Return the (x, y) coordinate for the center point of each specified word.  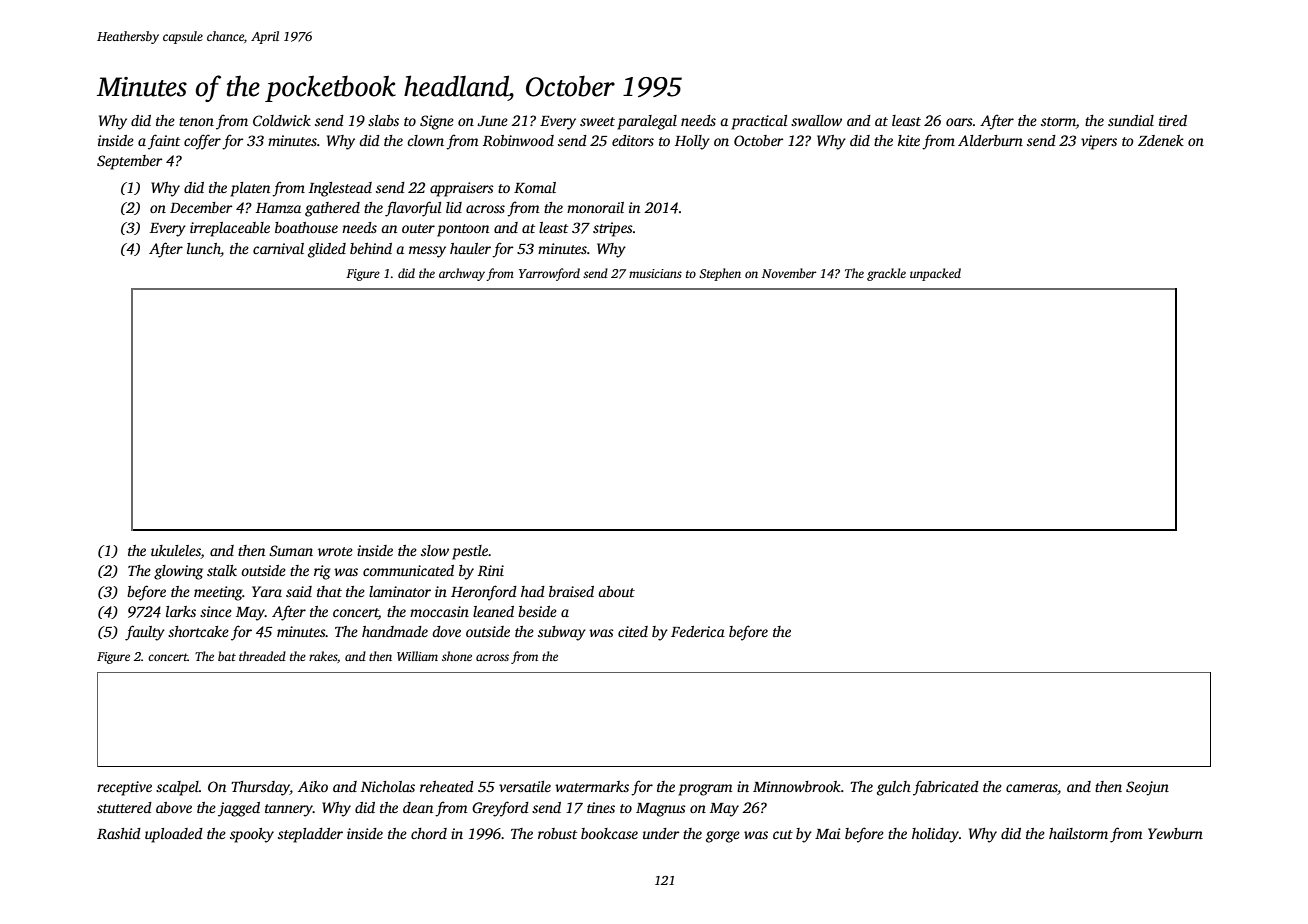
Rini (491, 570)
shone (457, 656)
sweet (597, 121)
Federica (698, 631)
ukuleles (176, 552)
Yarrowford (549, 274)
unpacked (935, 274)
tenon (196, 121)
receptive (124, 788)
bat (227, 656)
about (616, 591)
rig (322, 572)
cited (633, 631)
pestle (470, 552)
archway (462, 274)
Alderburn (990, 140)
